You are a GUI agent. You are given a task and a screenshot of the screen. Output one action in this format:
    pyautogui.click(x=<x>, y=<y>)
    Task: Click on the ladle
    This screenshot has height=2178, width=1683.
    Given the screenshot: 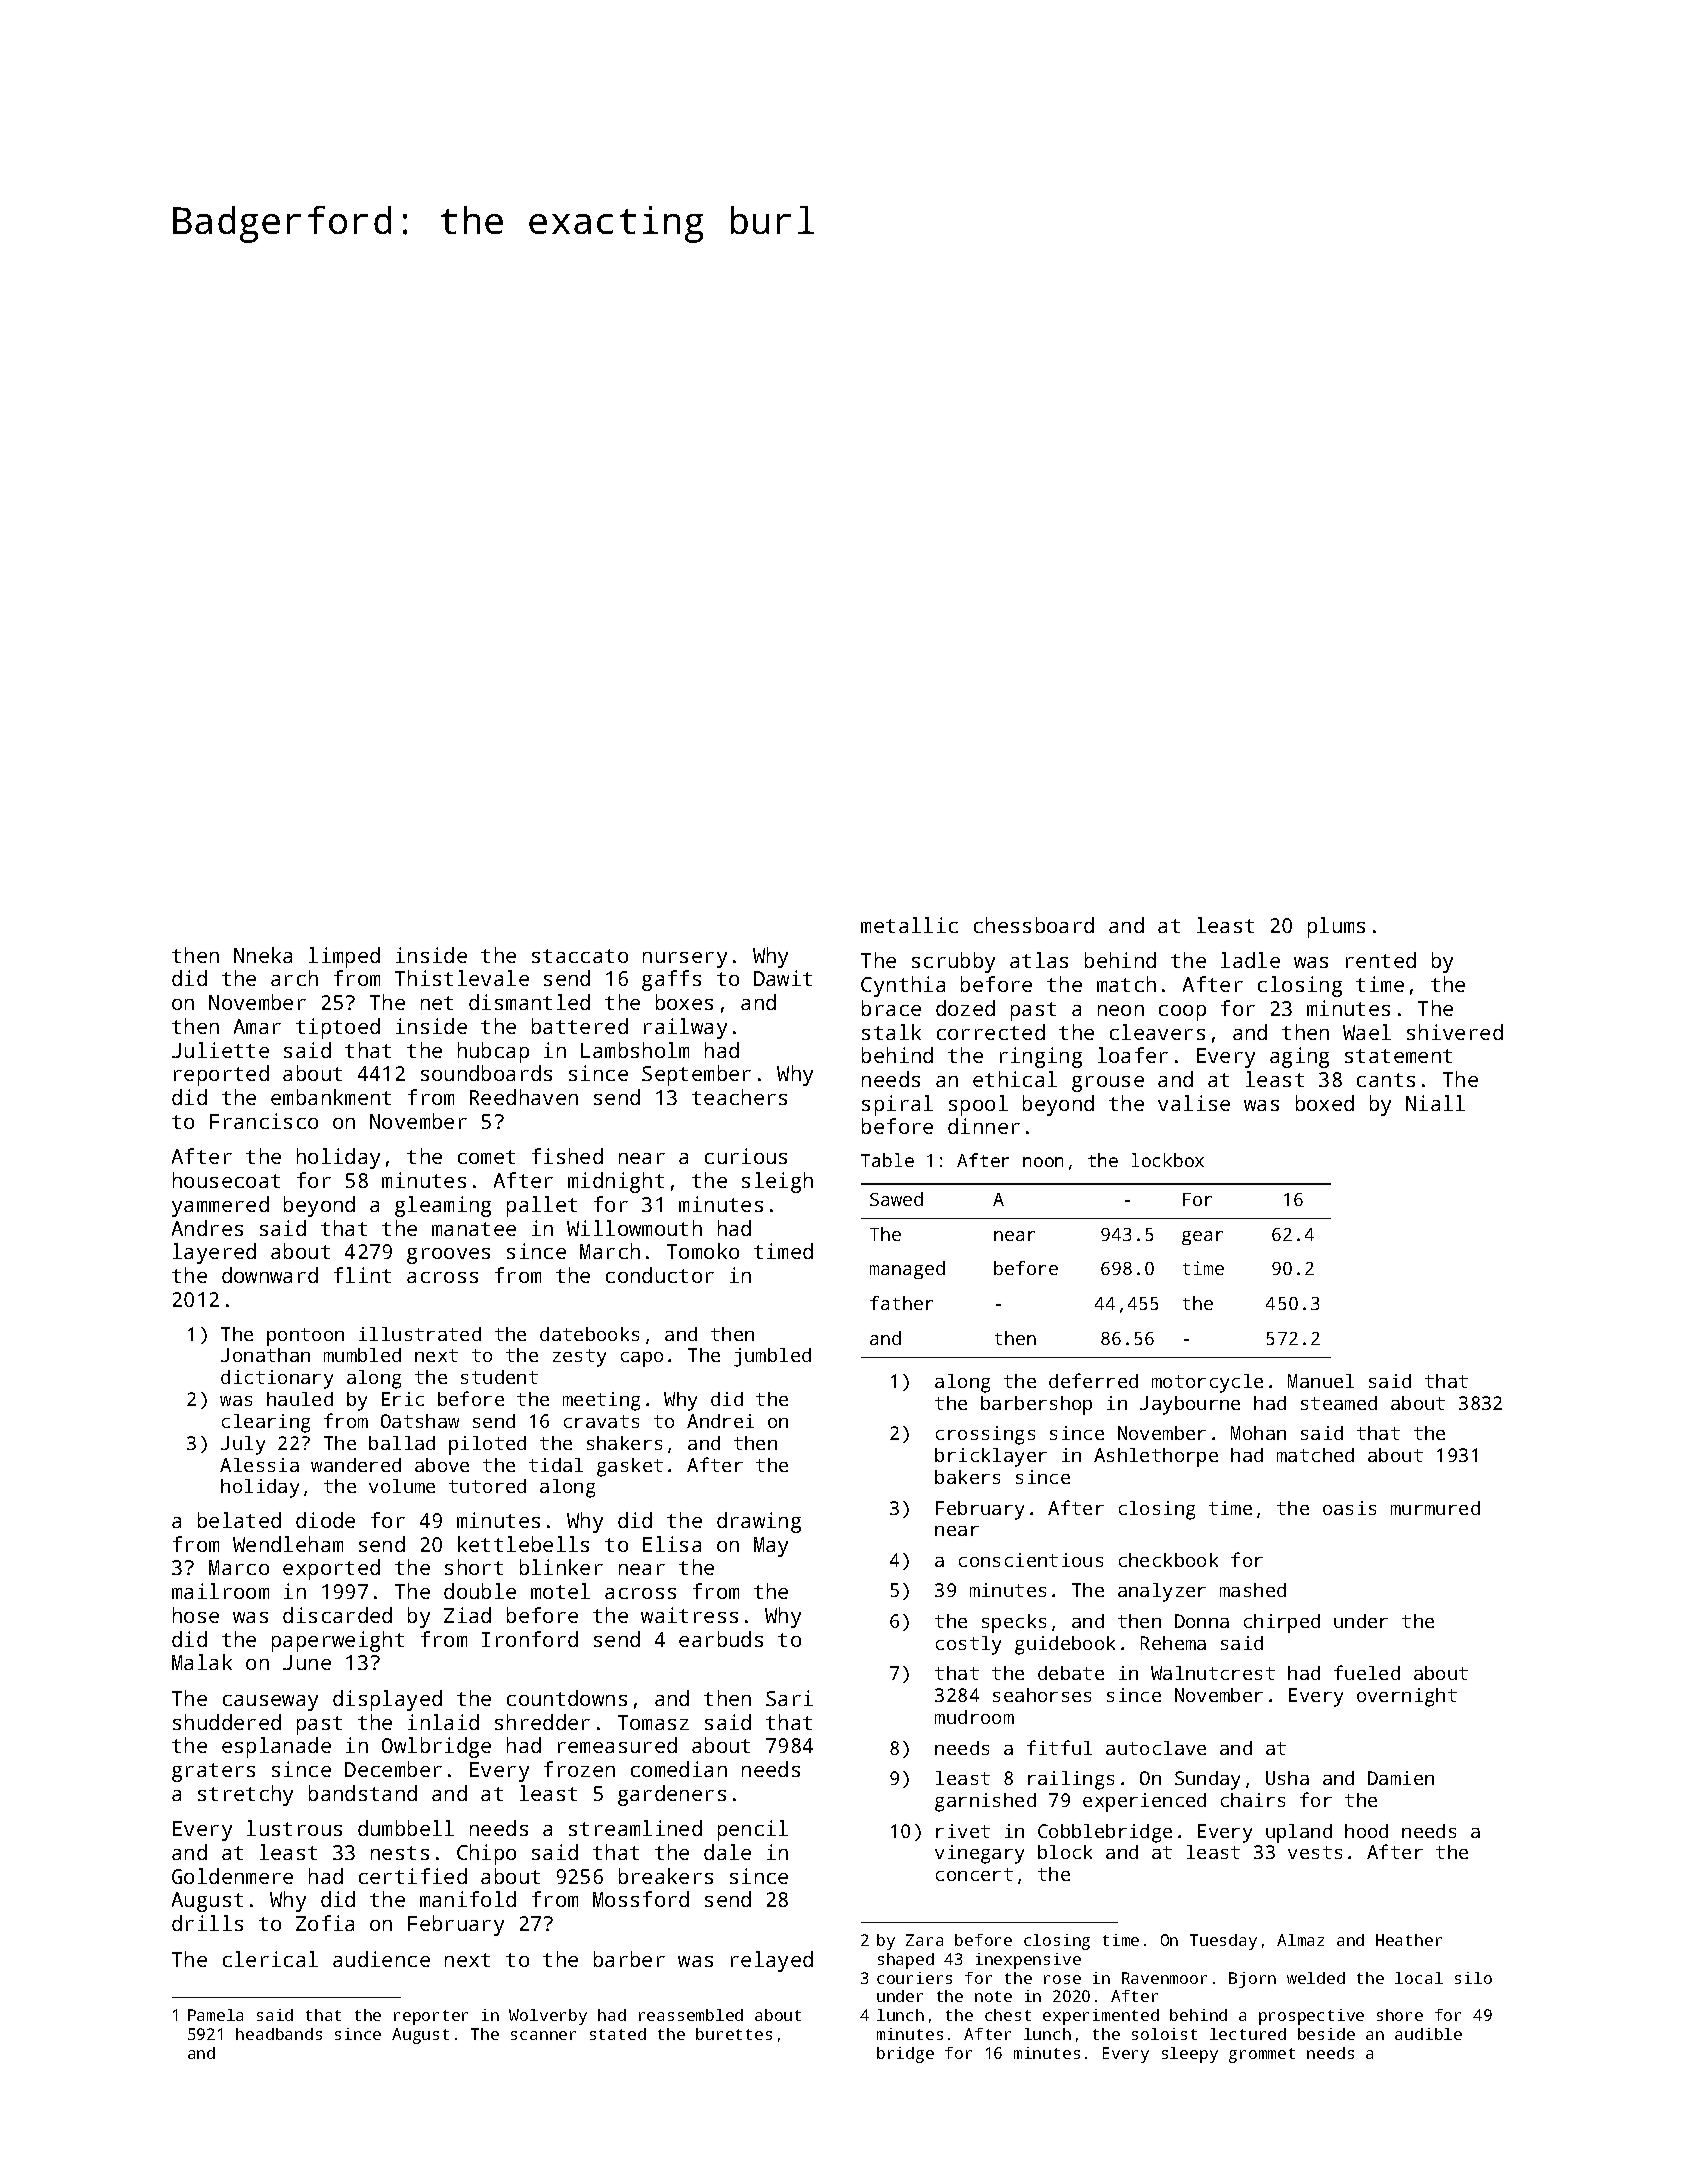 What is the action you would take?
    pyautogui.click(x=1250, y=960)
